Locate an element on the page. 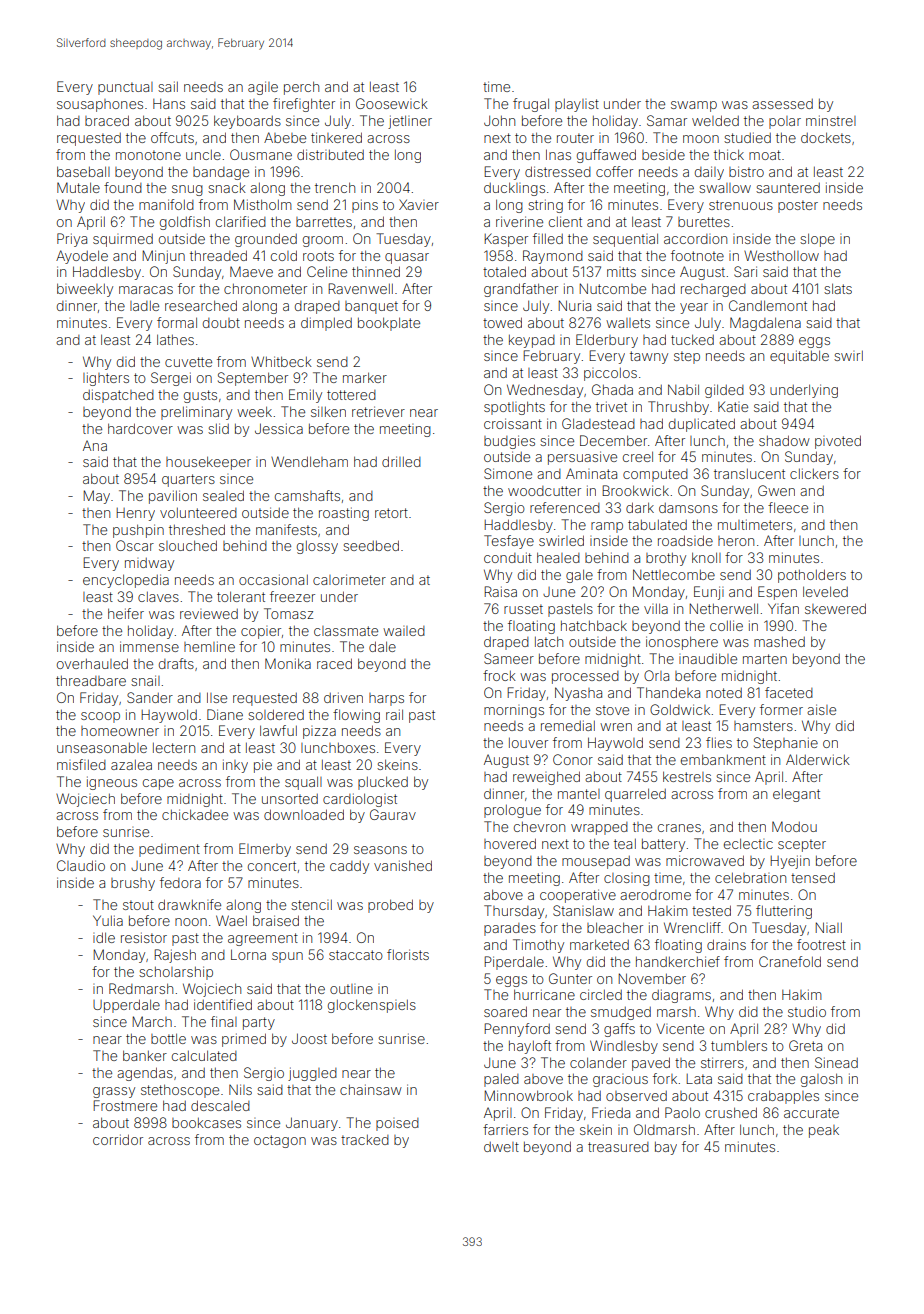  ducklings is located at coordinates (514, 189).
